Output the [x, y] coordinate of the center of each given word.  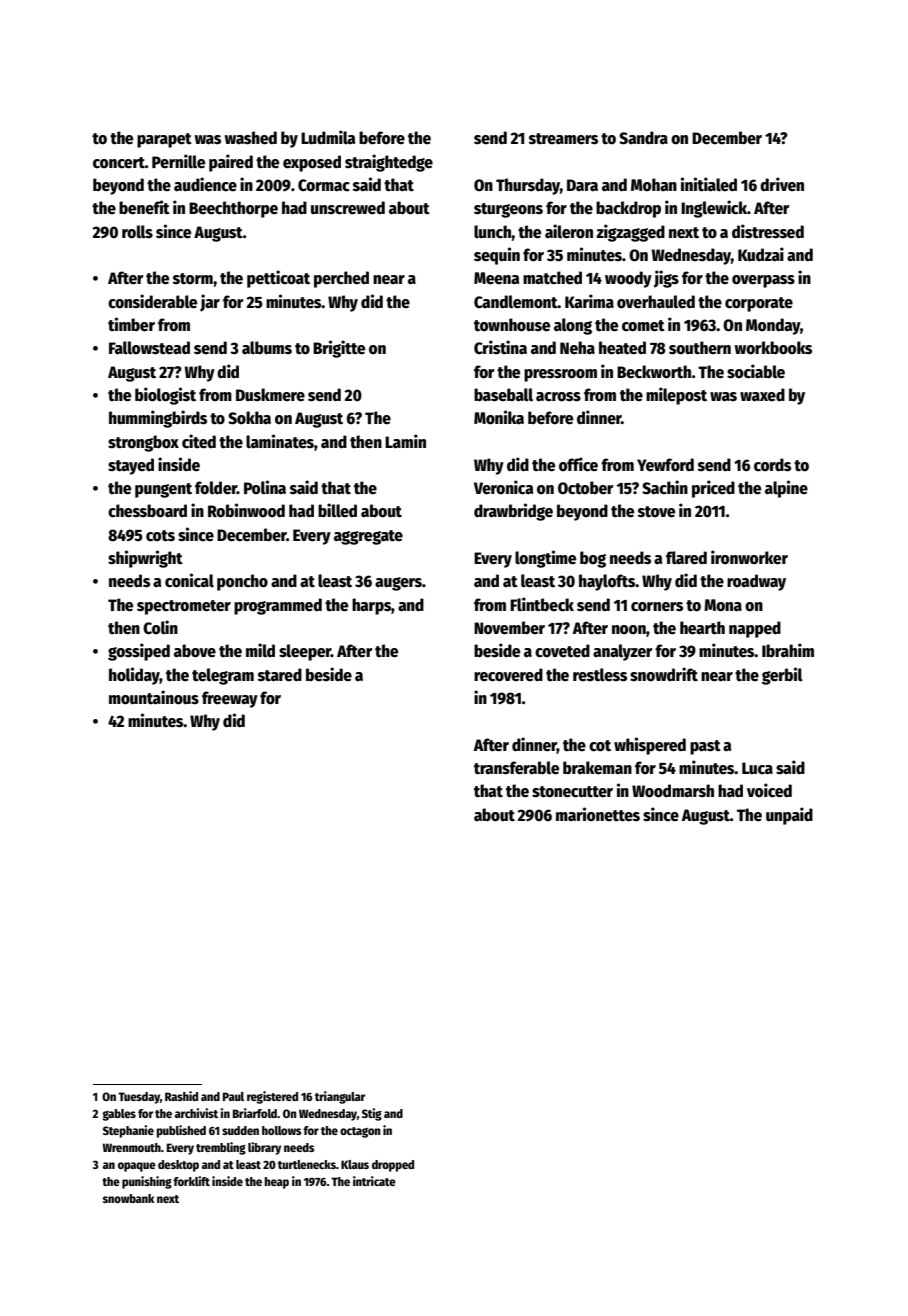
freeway [230, 699]
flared [686, 558]
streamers [563, 139]
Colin [160, 627]
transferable [516, 768]
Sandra [643, 138]
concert [119, 163]
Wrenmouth [131, 1147]
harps [371, 606]
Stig [372, 1114]
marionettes [598, 814]
